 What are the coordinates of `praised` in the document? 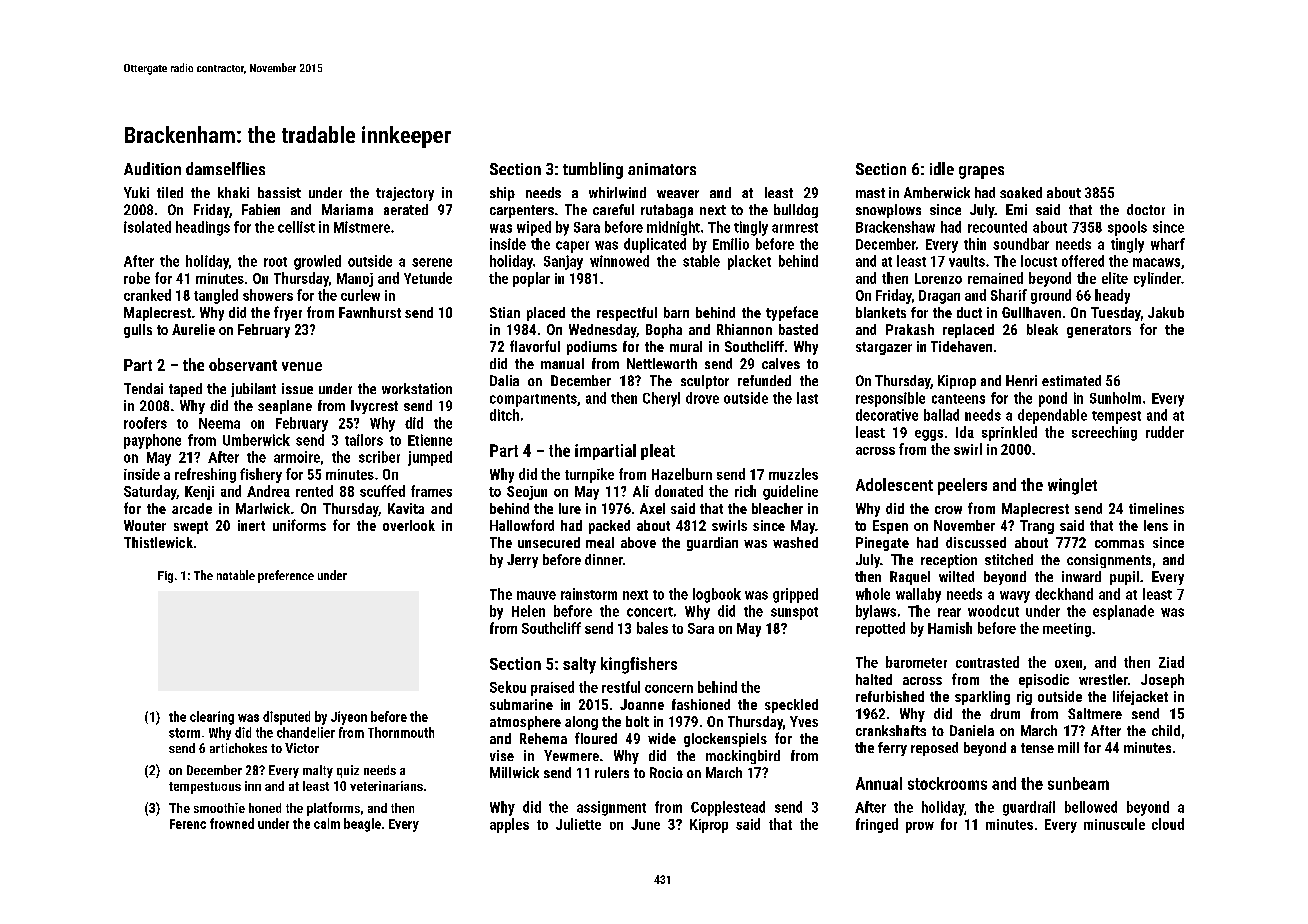 It's located at (552, 688).
